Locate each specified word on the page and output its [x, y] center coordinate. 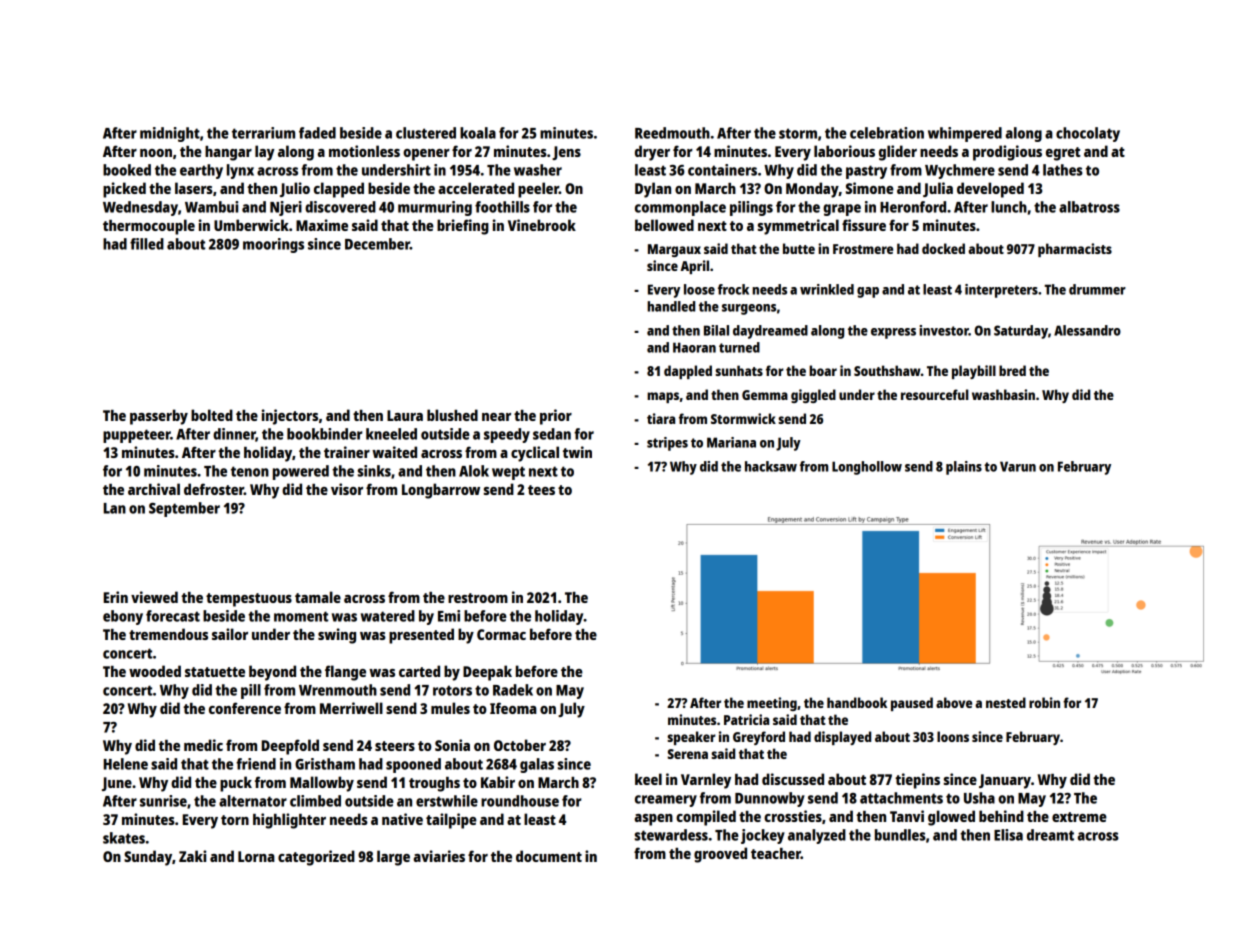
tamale [318, 597]
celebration [887, 133]
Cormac [501, 634]
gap [868, 292]
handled [671, 306]
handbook [857, 702]
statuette [215, 672]
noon [156, 153]
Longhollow [867, 468]
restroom [478, 598]
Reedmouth [672, 133]
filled [147, 244]
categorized [316, 858]
